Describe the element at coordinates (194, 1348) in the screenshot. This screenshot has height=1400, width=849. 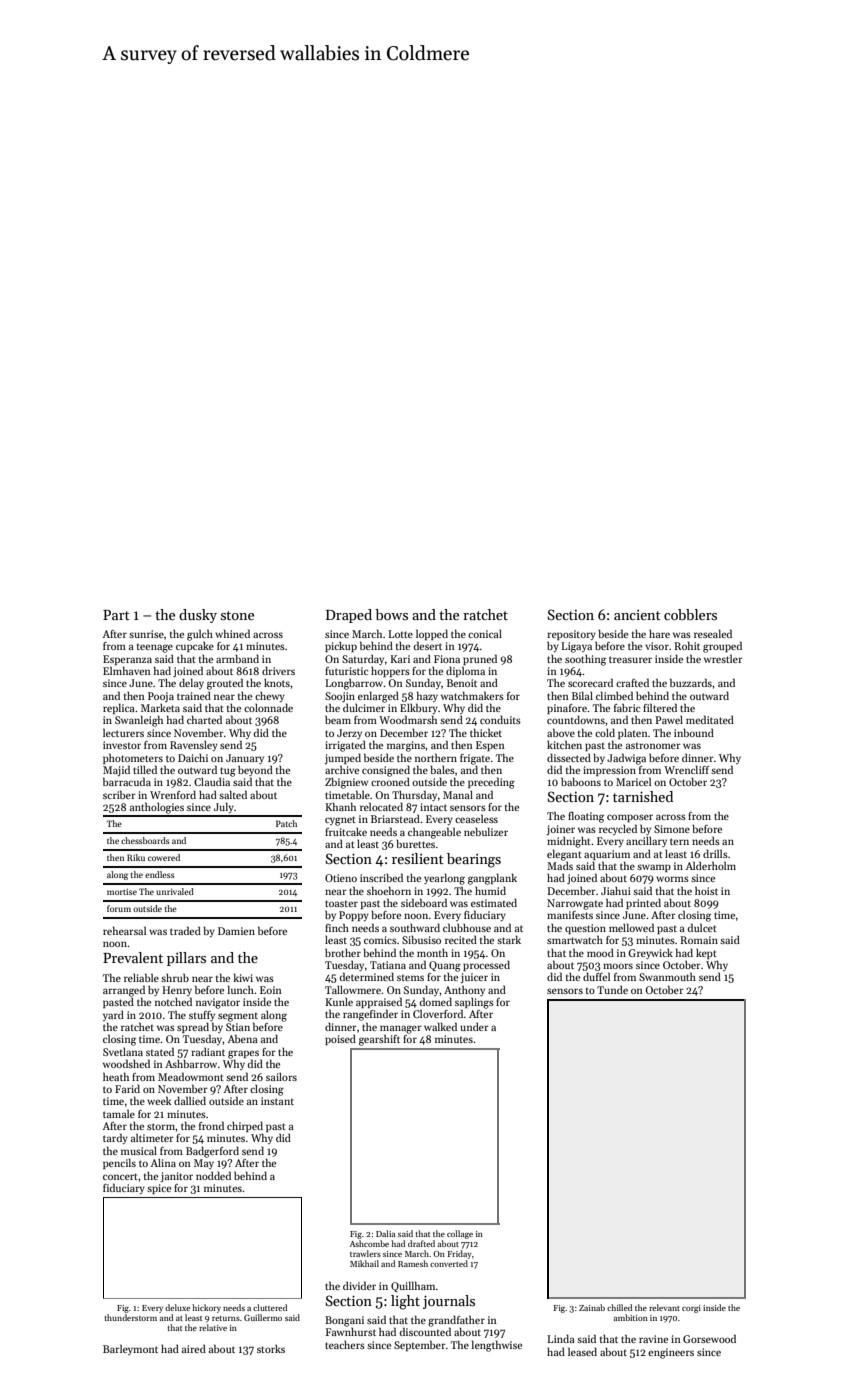
I see `aired` at that location.
